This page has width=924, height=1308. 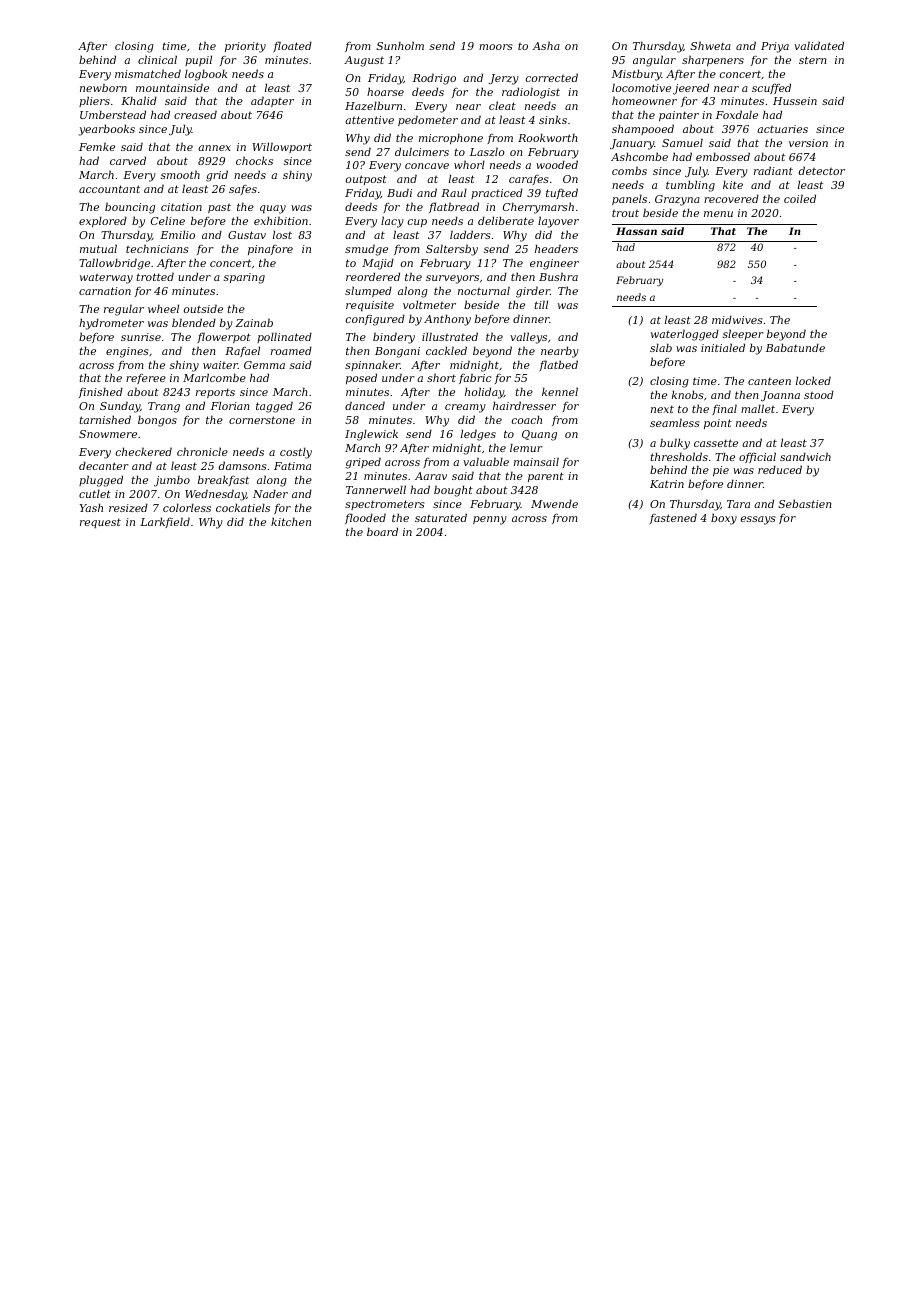 I want to click on newborn, so click(x=103, y=87).
